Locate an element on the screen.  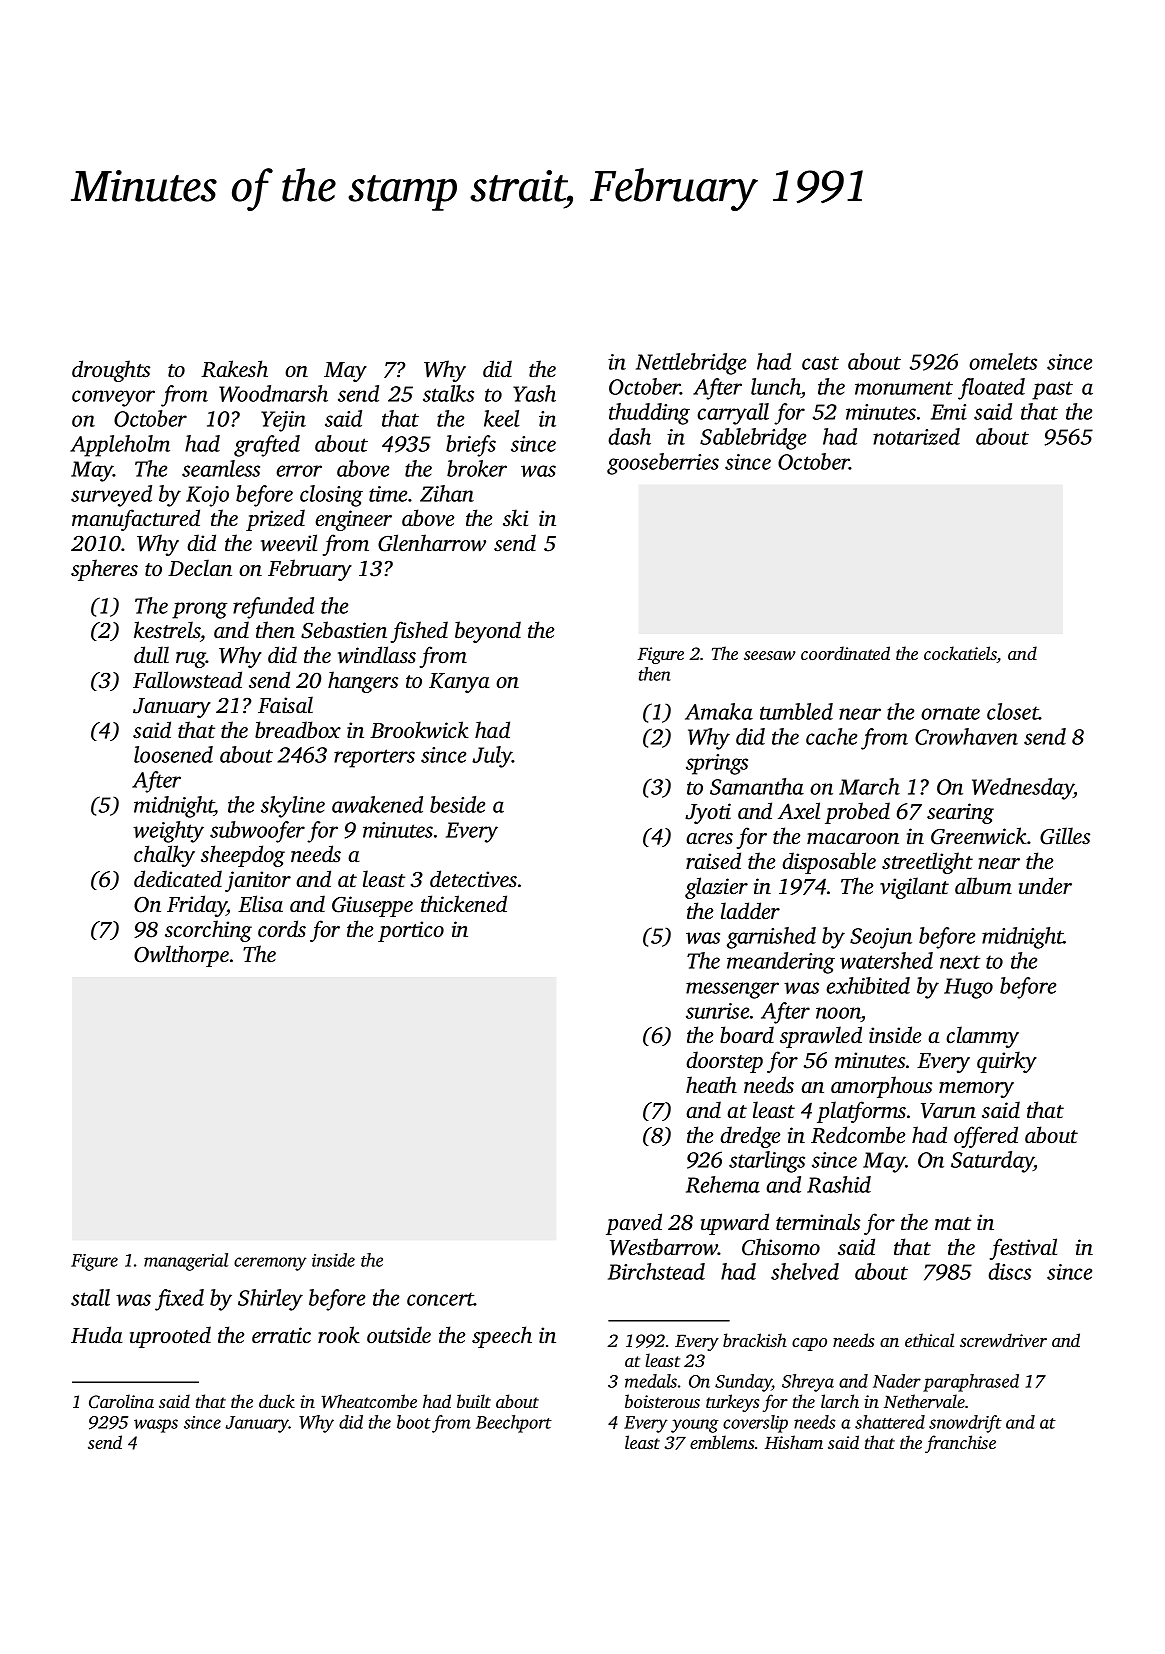
dash is located at coordinates (629, 436).
